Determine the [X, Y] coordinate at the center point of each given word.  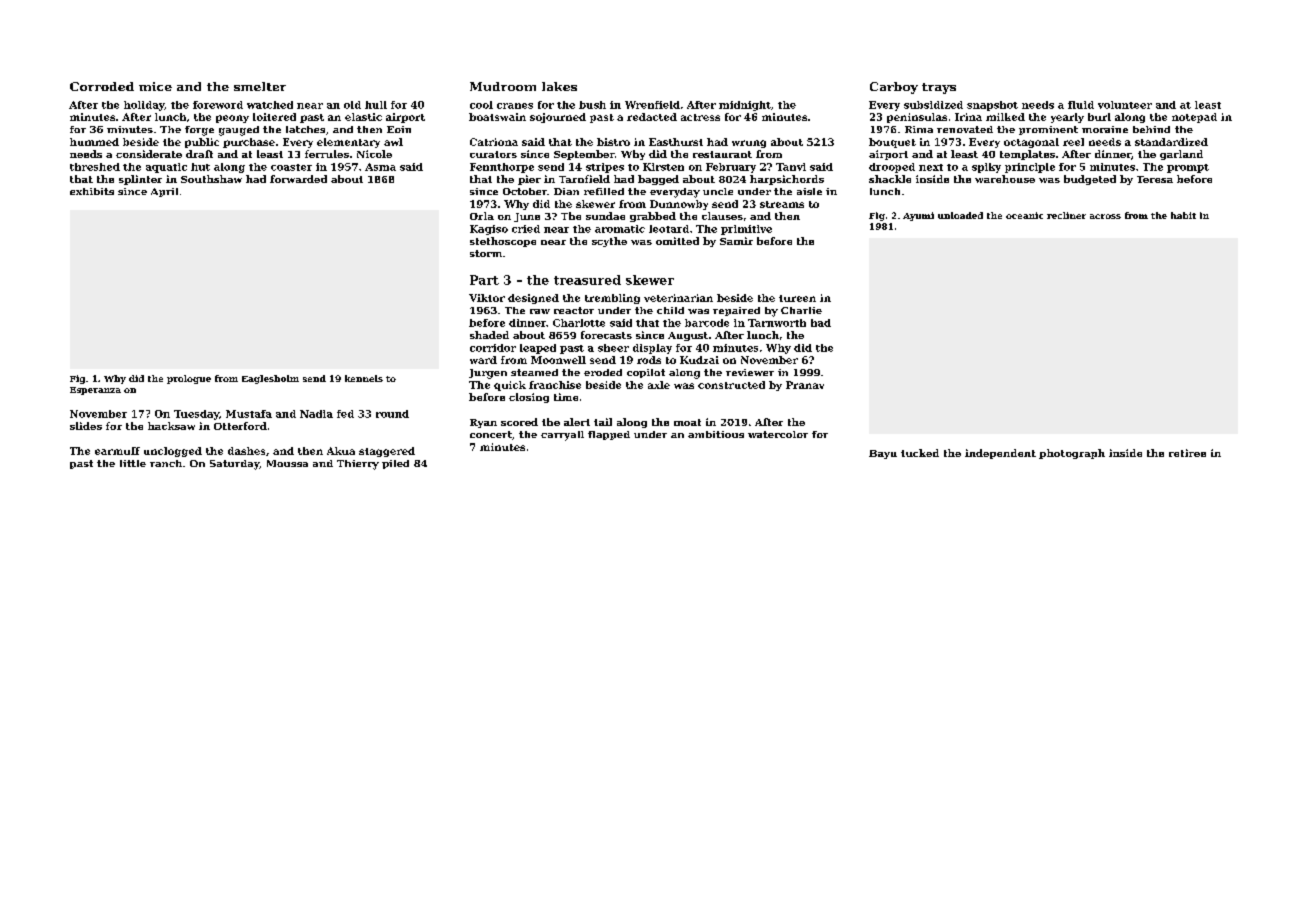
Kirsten [663, 167]
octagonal [1031, 143]
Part [484, 280]
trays [939, 88]
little [133, 463]
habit [1183, 215]
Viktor [487, 298]
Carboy [894, 88]
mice [155, 86]
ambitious [716, 434]
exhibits [92, 191]
